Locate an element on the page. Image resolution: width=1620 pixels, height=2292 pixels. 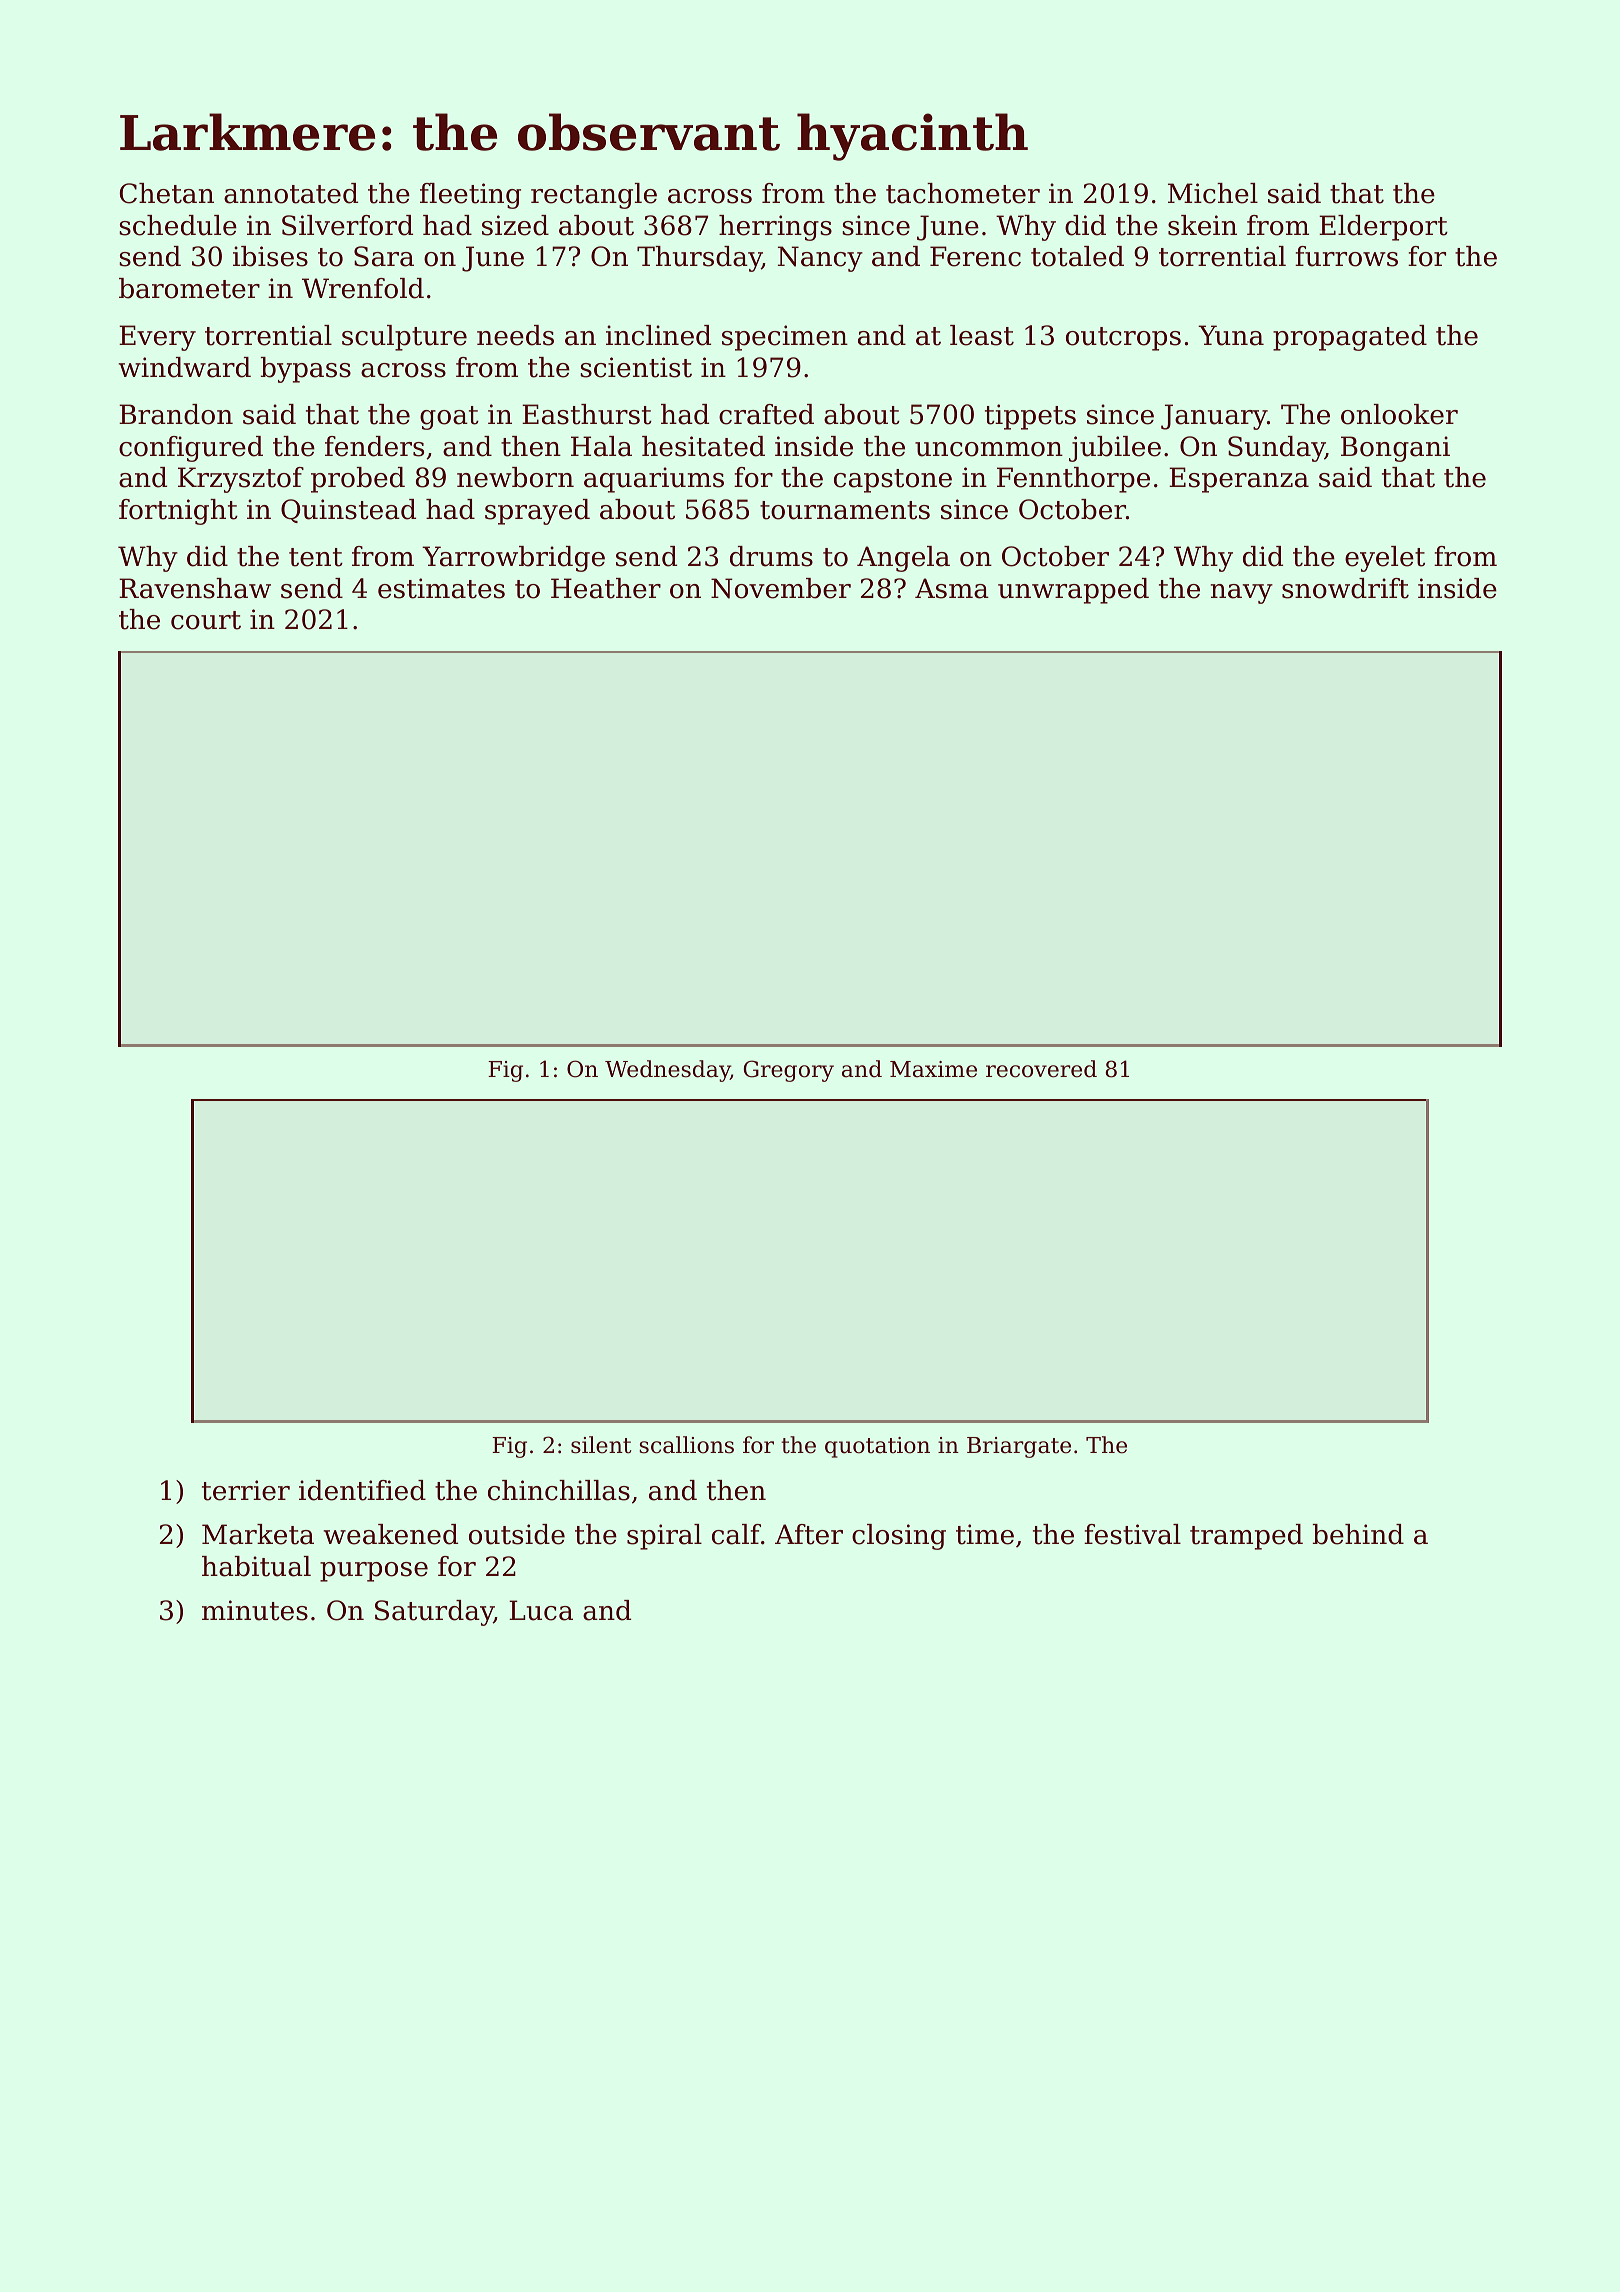
Thursday is located at coordinates (699, 259).
